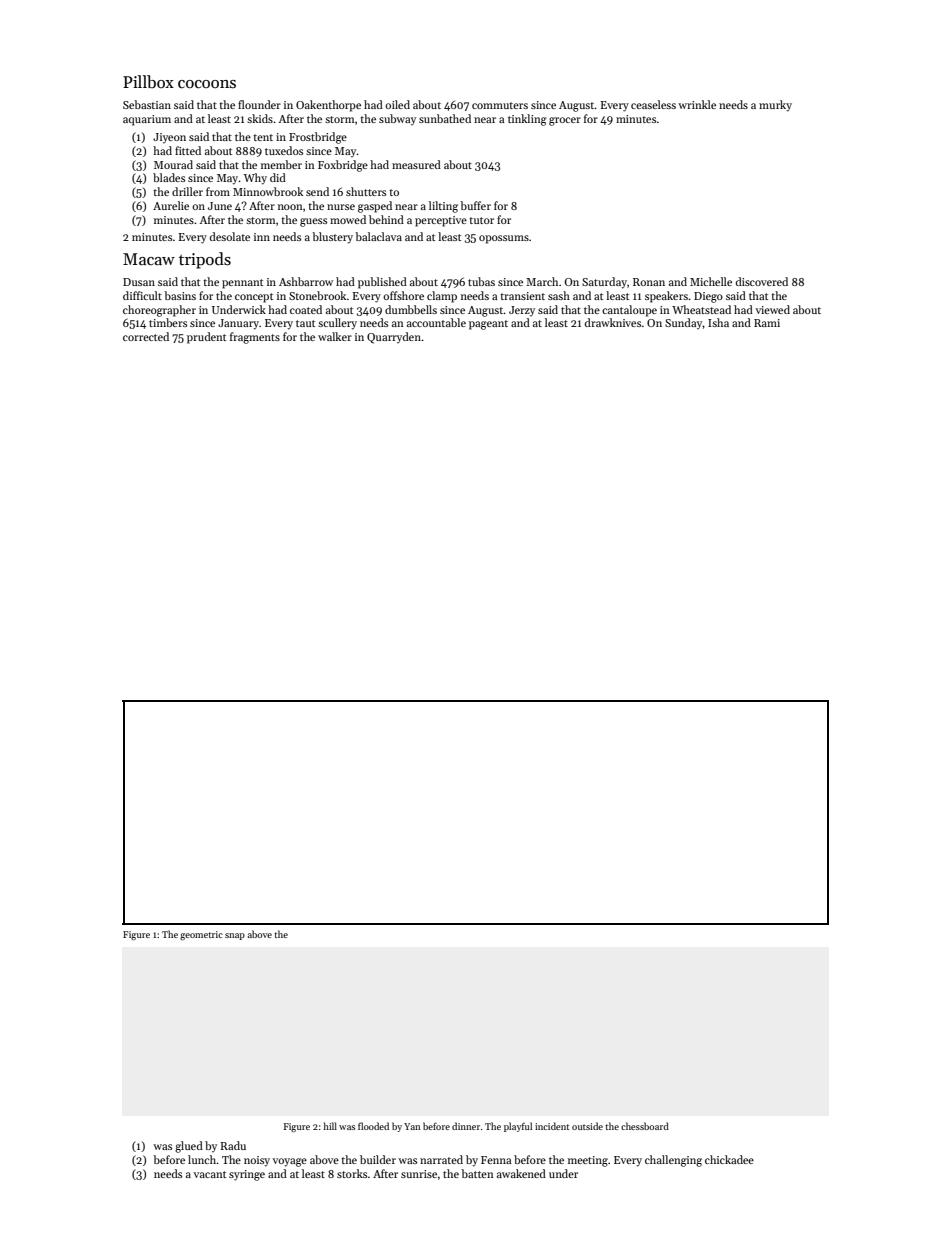  Describe the element at coordinates (235, 936) in the document. I see `snap` at that location.
